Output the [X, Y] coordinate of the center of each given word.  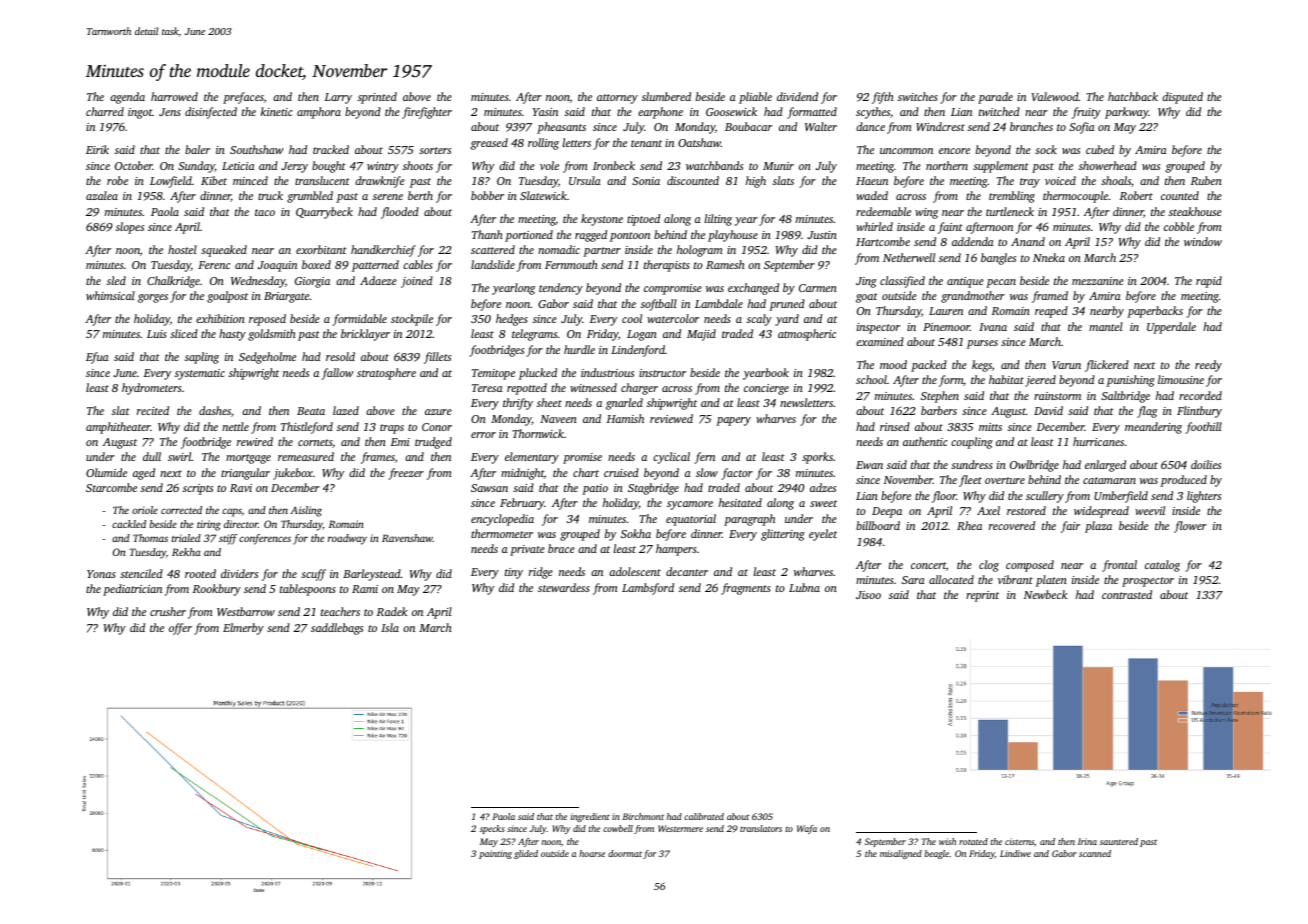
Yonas [101, 574]
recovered [1012, 525]
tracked [331, 149]
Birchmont [643, 816]
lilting [718, 220]
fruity [1086, 113]
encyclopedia [502, 520]
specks [492, 829]
